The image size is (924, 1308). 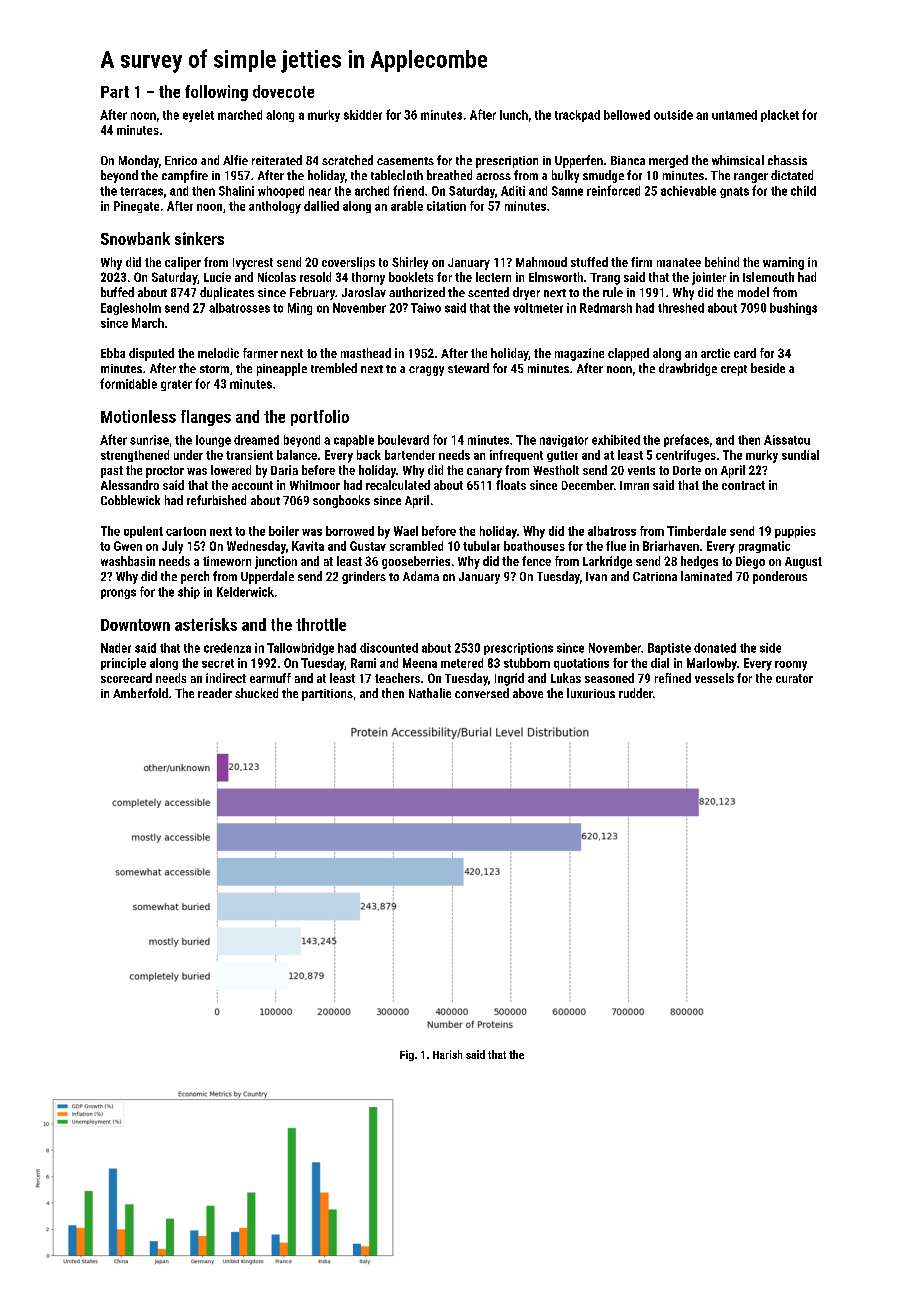 What do you see at coordinates (407, 206) in the image?
I see `arable` at bounding box center [407, 206].
